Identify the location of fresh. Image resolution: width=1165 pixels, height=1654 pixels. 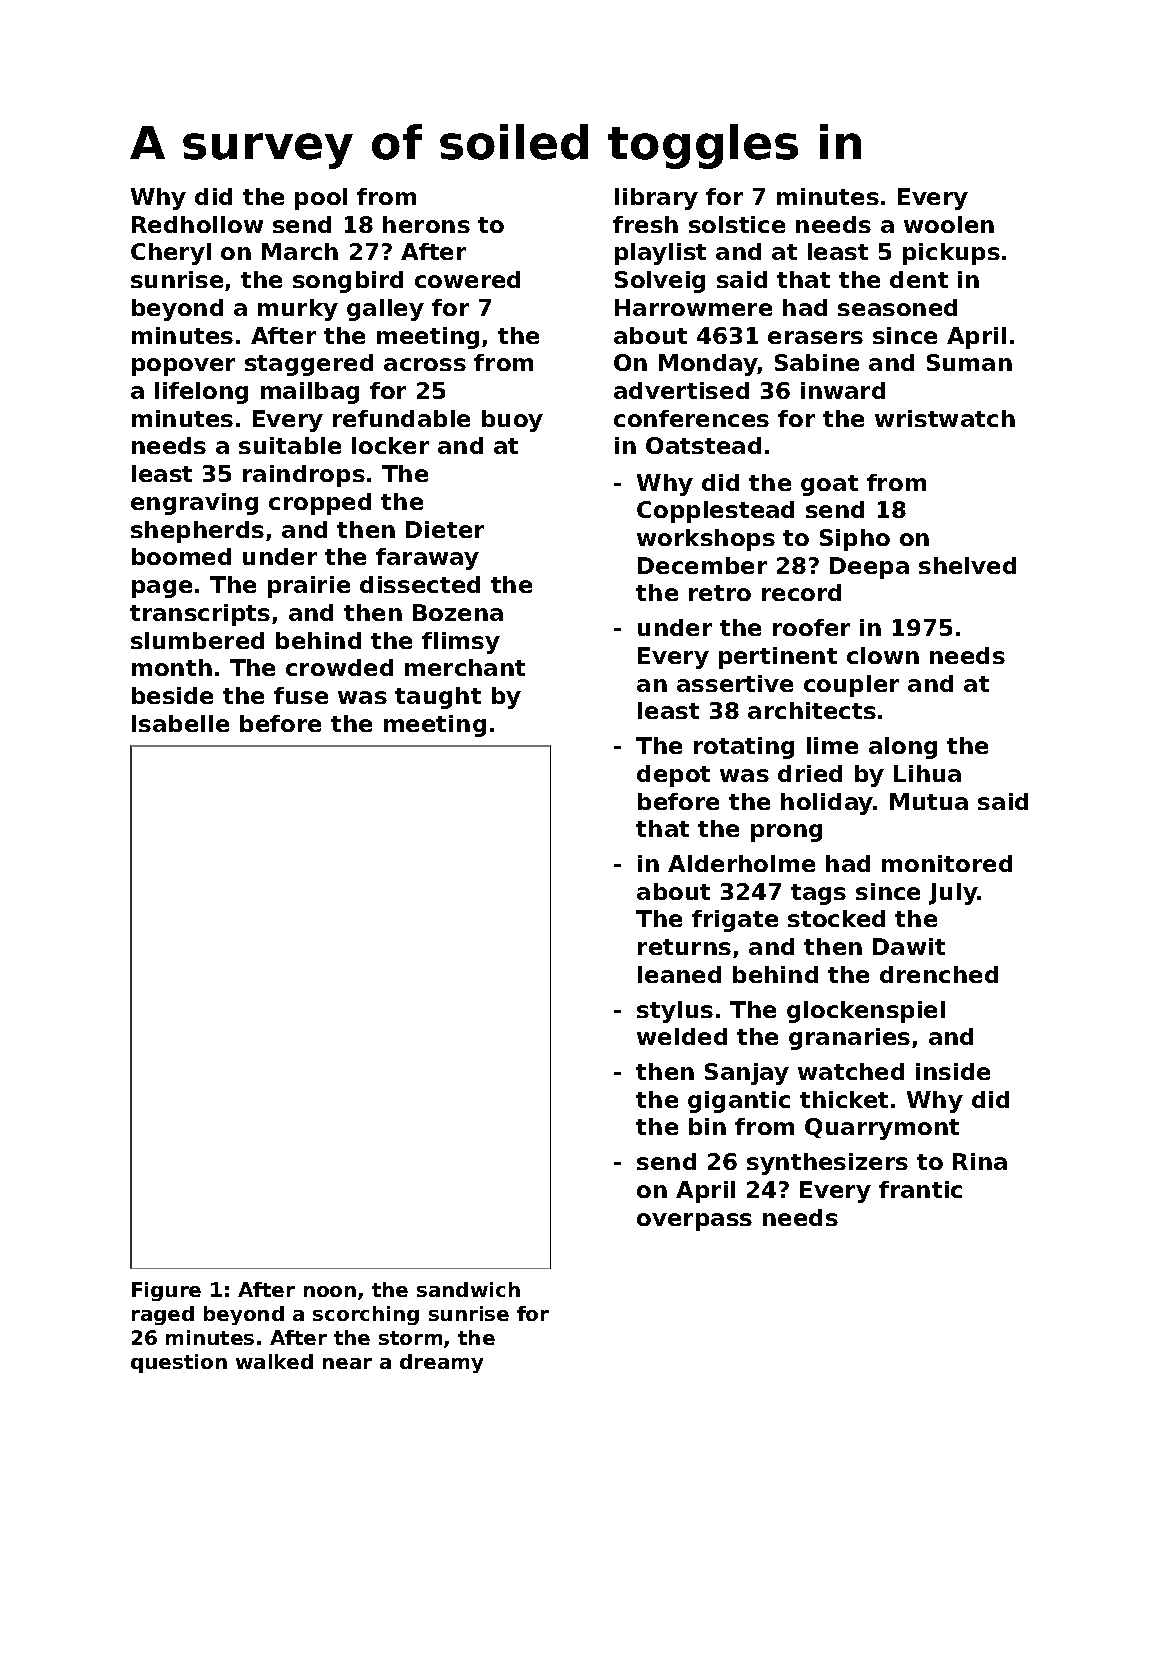
(645, 224).
